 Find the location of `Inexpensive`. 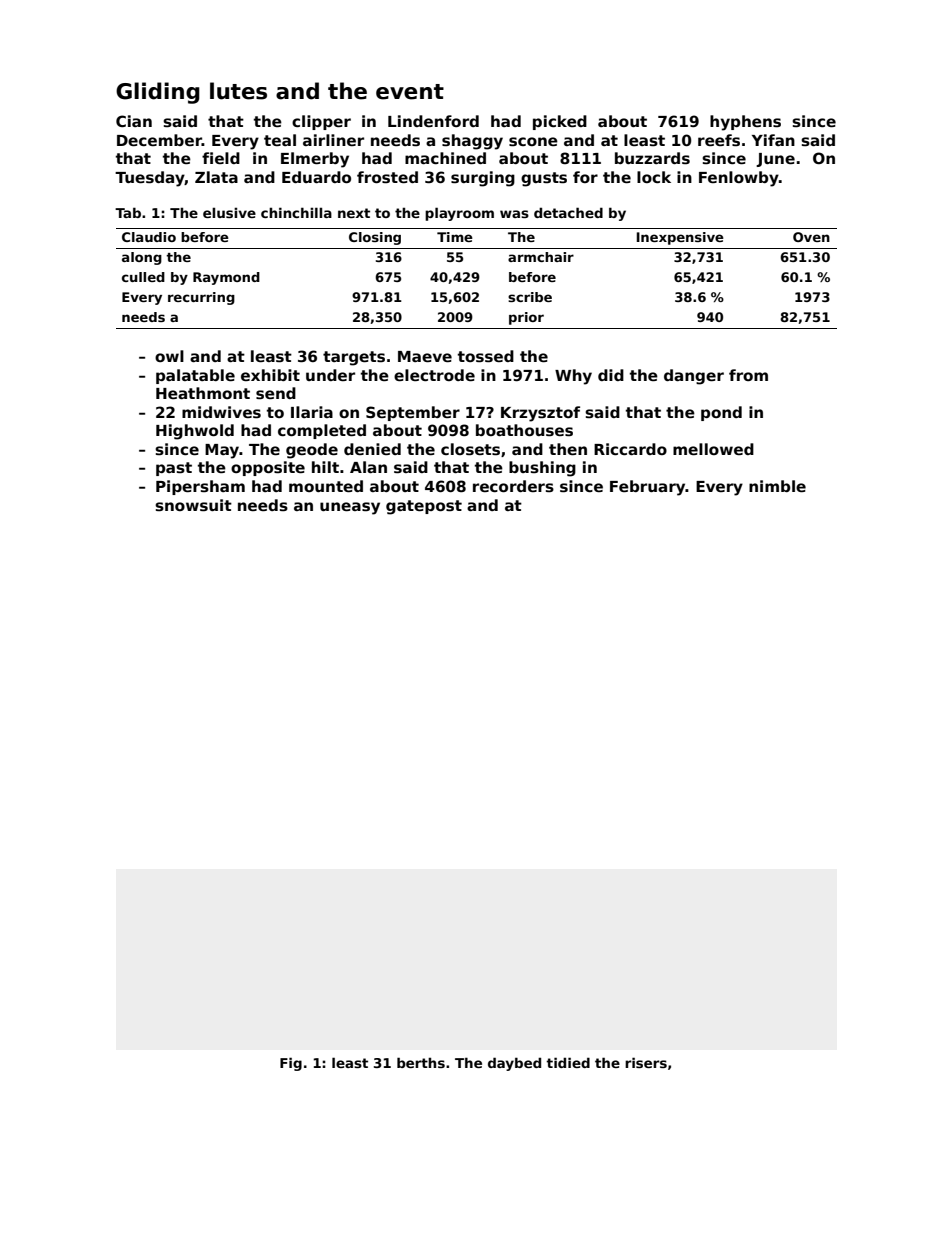

Inexpensive is located at coordinates (680, 238).
